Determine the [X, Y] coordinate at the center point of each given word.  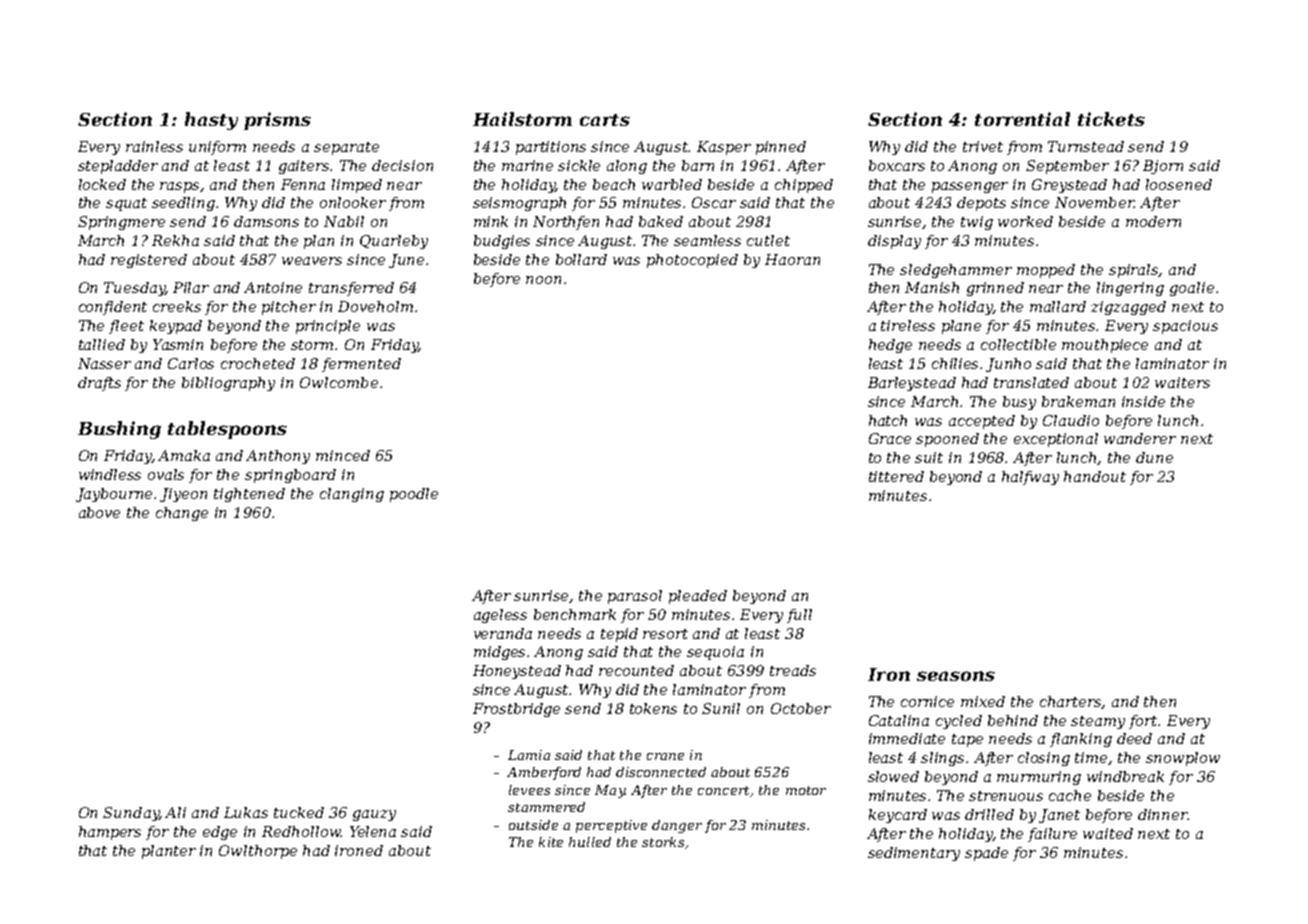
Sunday [131, 814]
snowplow [1183, 759]
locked [102, 184]
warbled [672, 184]
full [799, 616]
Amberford [544, 773]
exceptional [1056, 440]
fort [1143, 722]
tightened [249, 495]
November [1094, 202]
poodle [414, 495]
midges [499, 653]
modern [1153, 221]
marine [527, 165]
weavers [312, 261]
